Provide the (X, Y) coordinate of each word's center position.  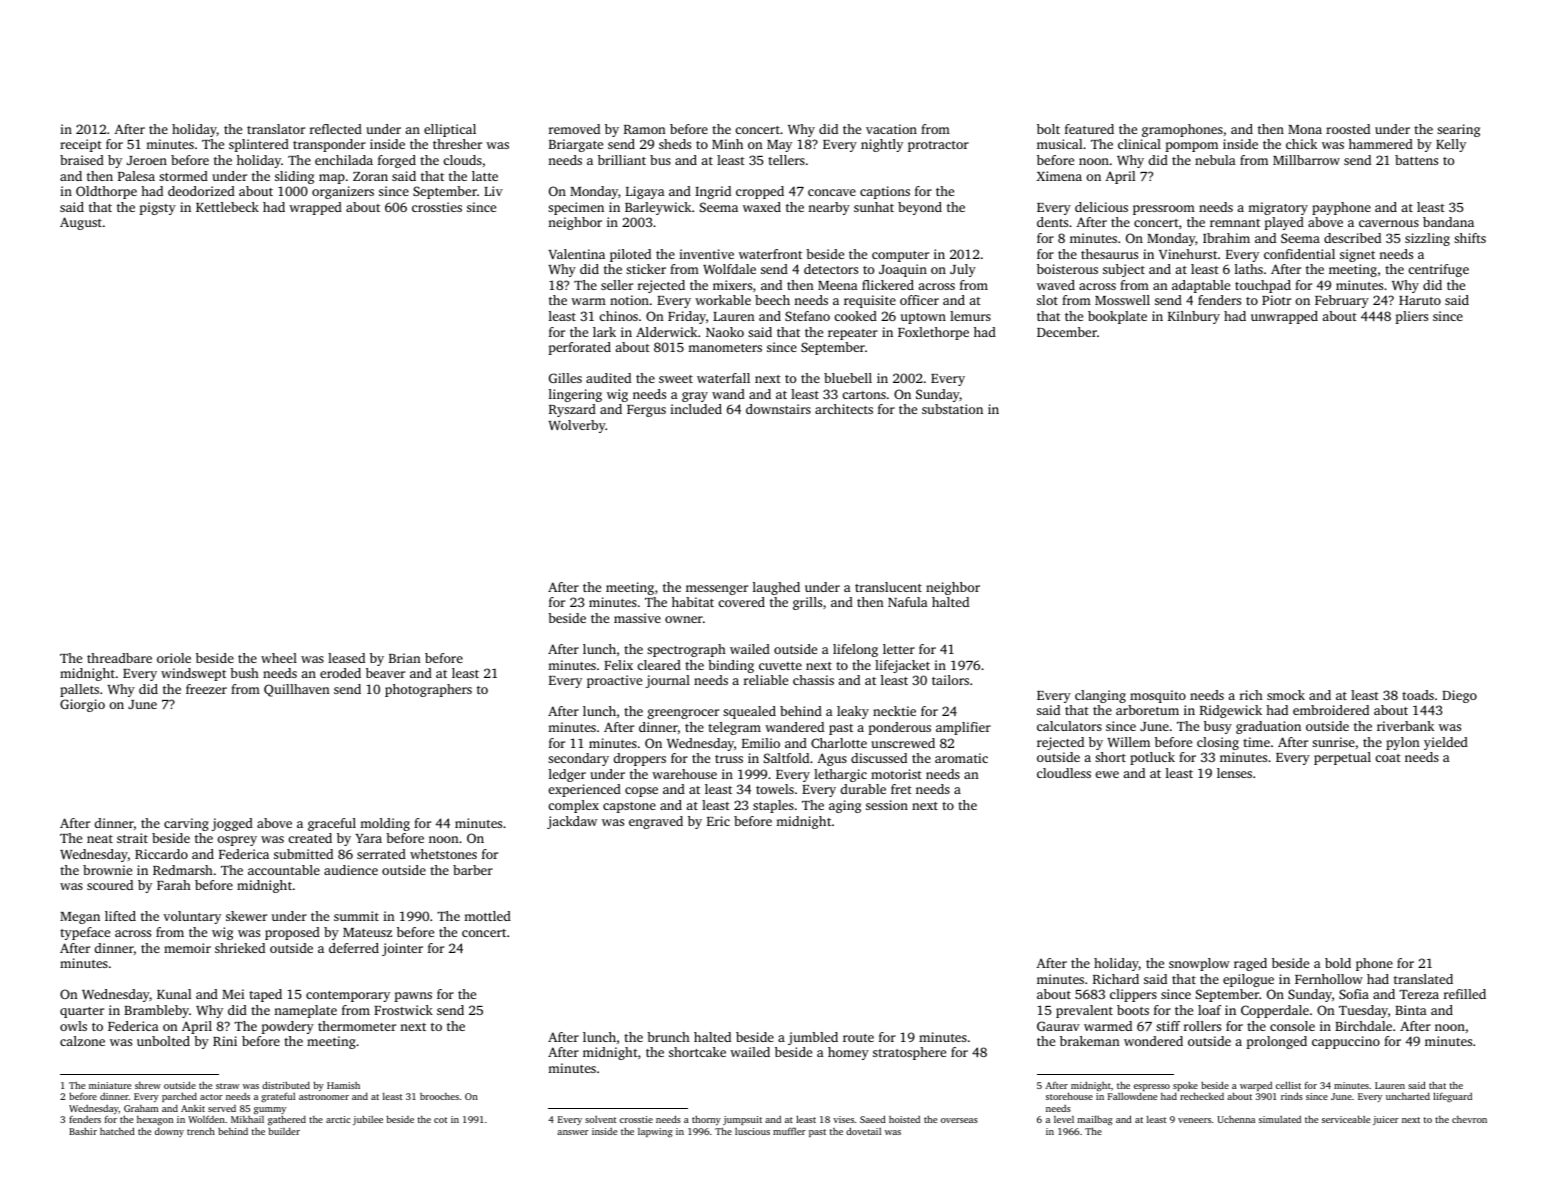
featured (1089, 129)
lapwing (655, 1133)
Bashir (83, 1131)
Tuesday (1363, 1011)
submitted (303, 854)
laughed (776, 588)
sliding (294, 177)
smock (1286, 695)
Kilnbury (1194, 317)
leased (346, 658)
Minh (727, 144)
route (858, 1038)
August (81, 223)
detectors (831, 269)
